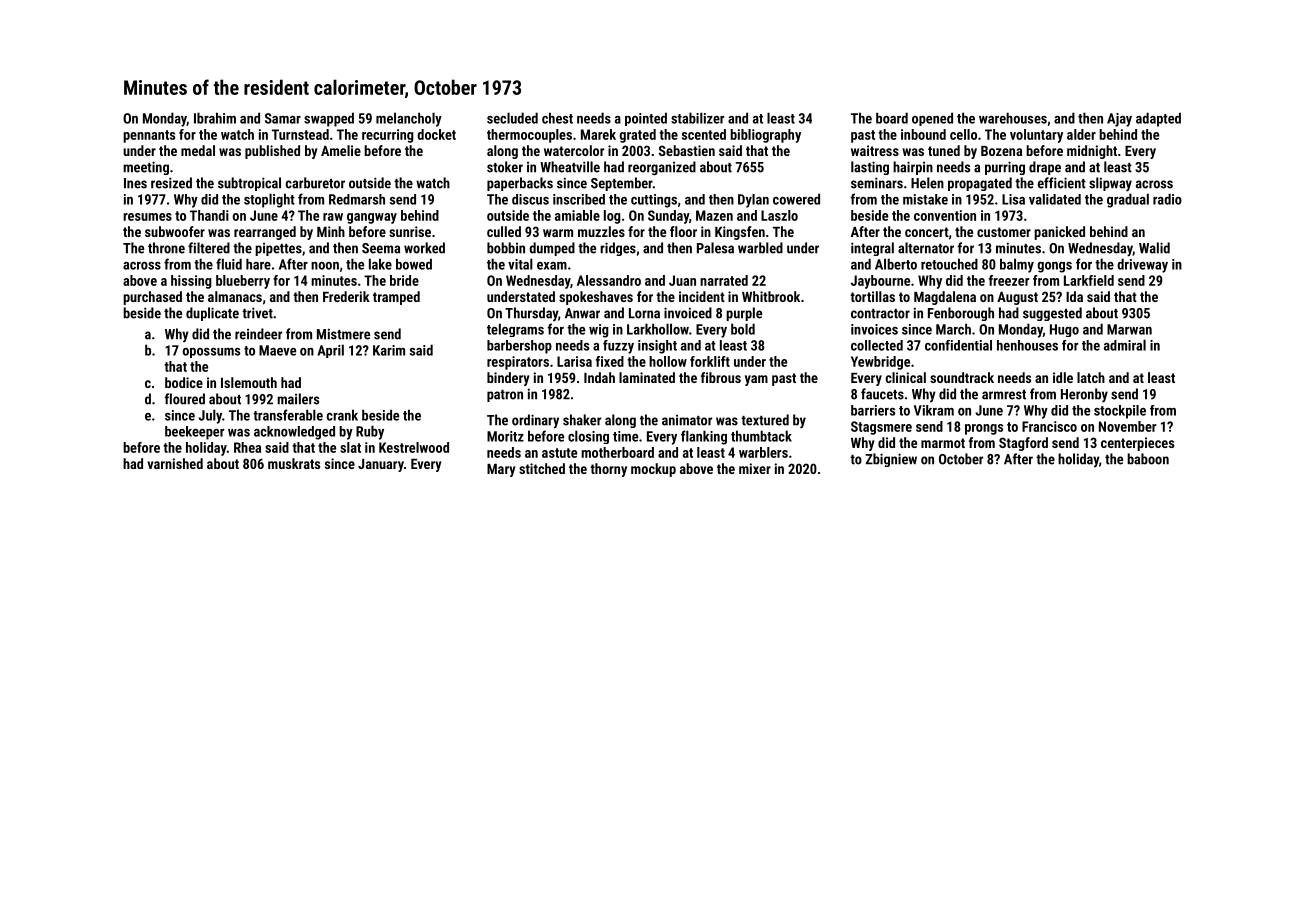 This image has width=1308, height=924. I want to click on Alberto, so click(896, 264).
